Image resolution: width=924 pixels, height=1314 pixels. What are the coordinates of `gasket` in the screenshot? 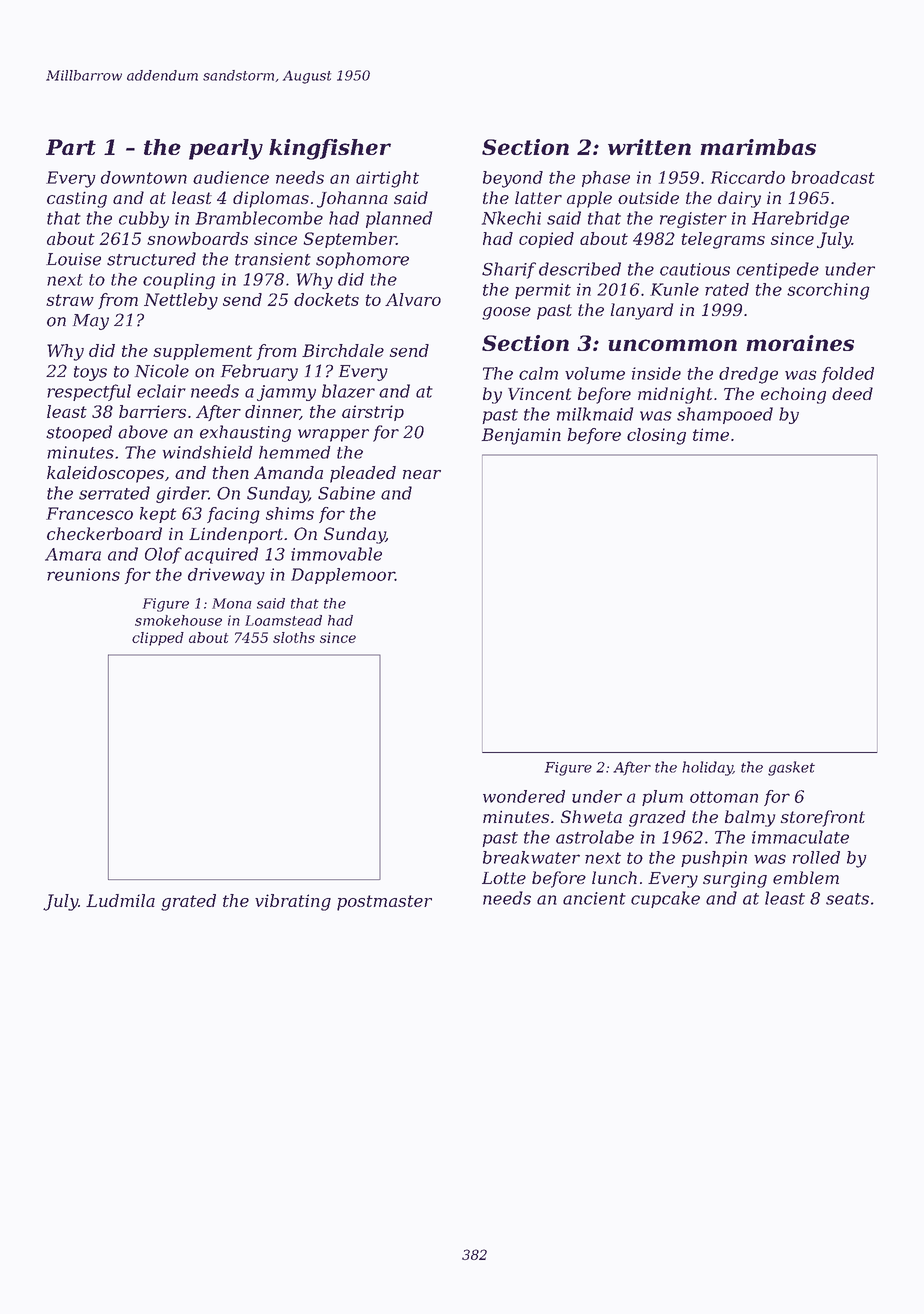 It's located at (791, 768).
